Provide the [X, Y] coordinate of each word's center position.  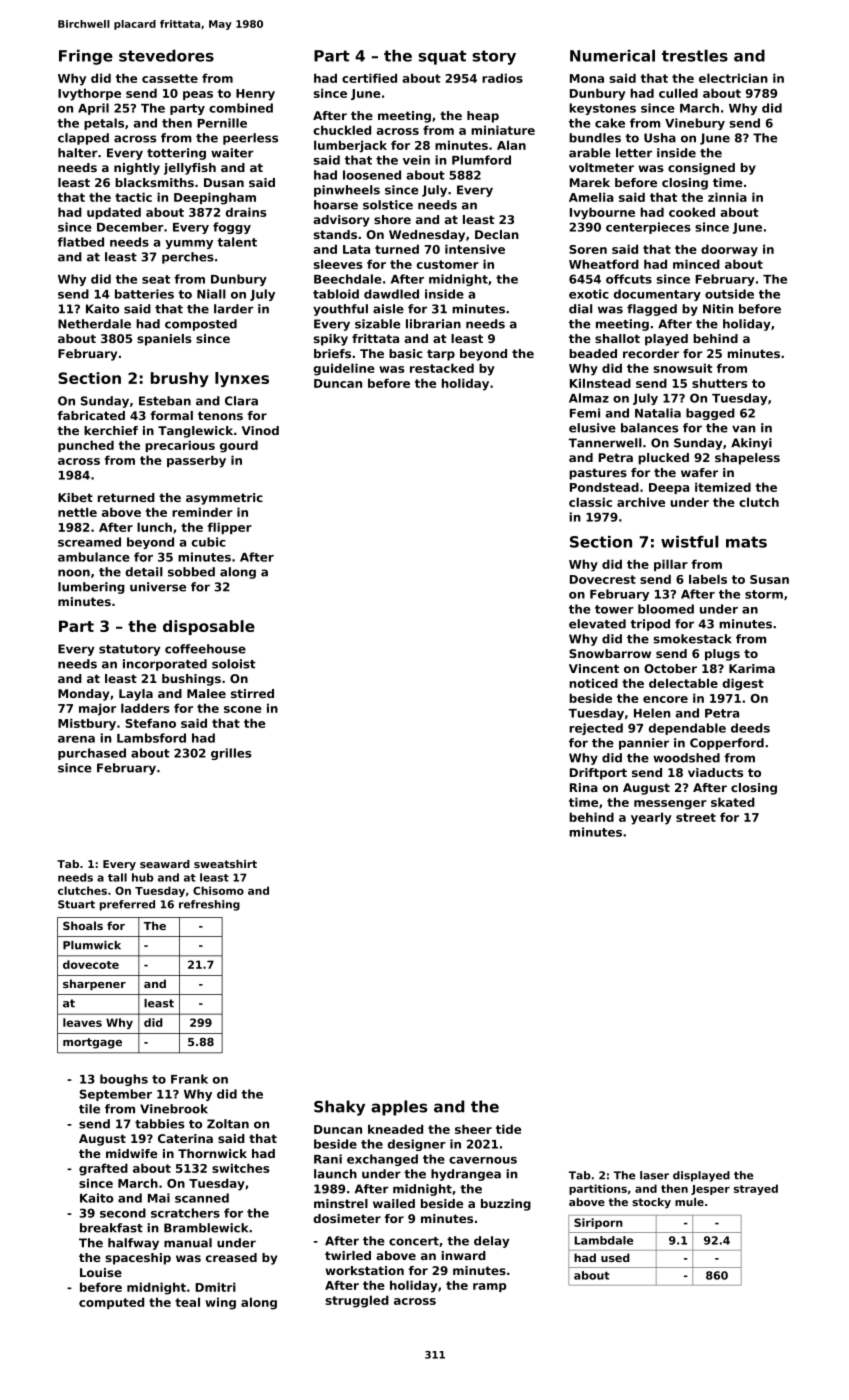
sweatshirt [225, 864]
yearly [651, 818]
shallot [617, 338]
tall [117, 877]
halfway [133, 1244]
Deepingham [215, 198]
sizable [377, 324]
